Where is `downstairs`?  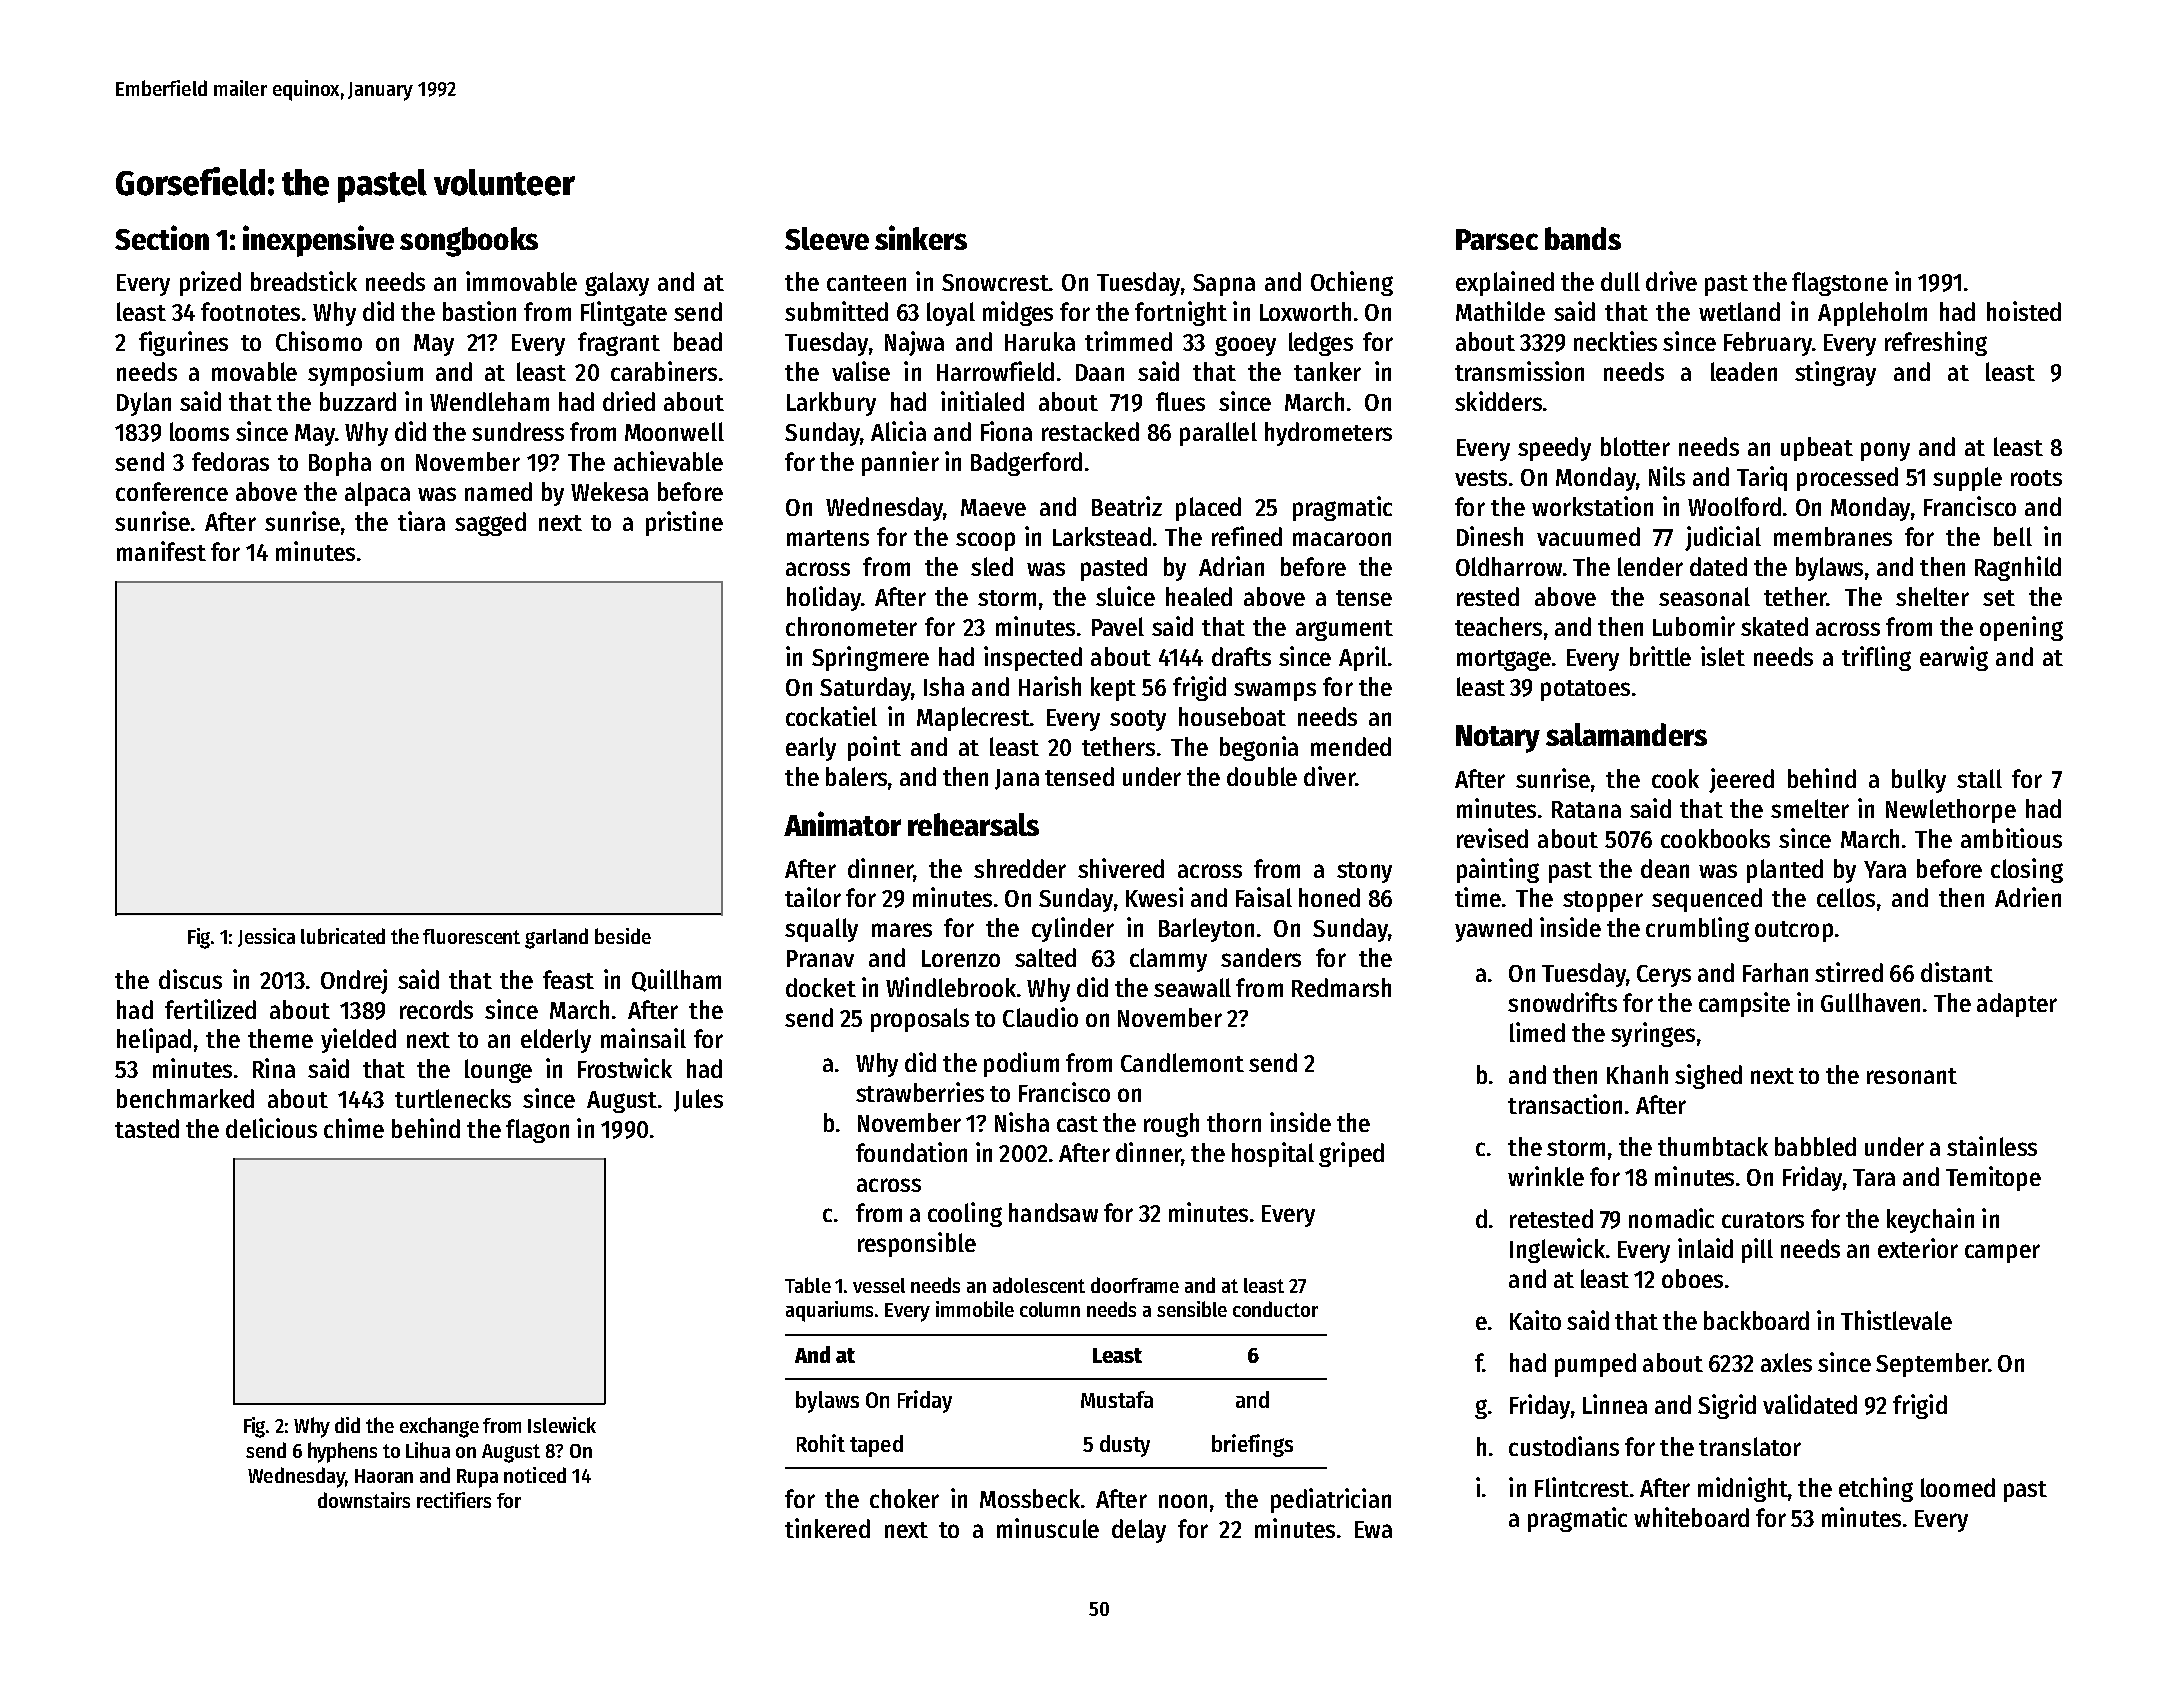 downstairs is located at coordinates (364, 1500).
